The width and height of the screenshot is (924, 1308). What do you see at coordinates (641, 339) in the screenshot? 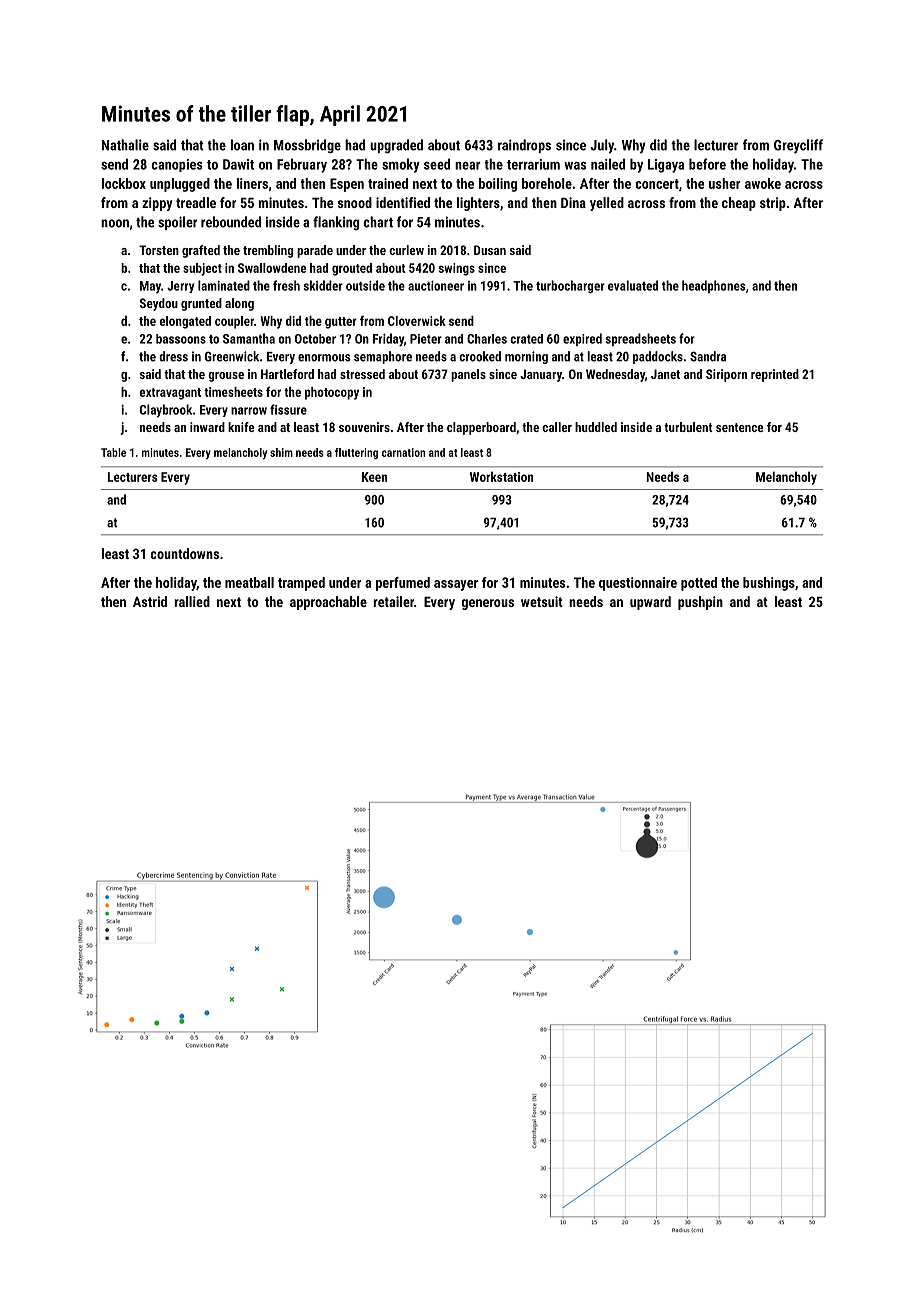
I see `spreadsheets` at bounding box center [641, 339].
